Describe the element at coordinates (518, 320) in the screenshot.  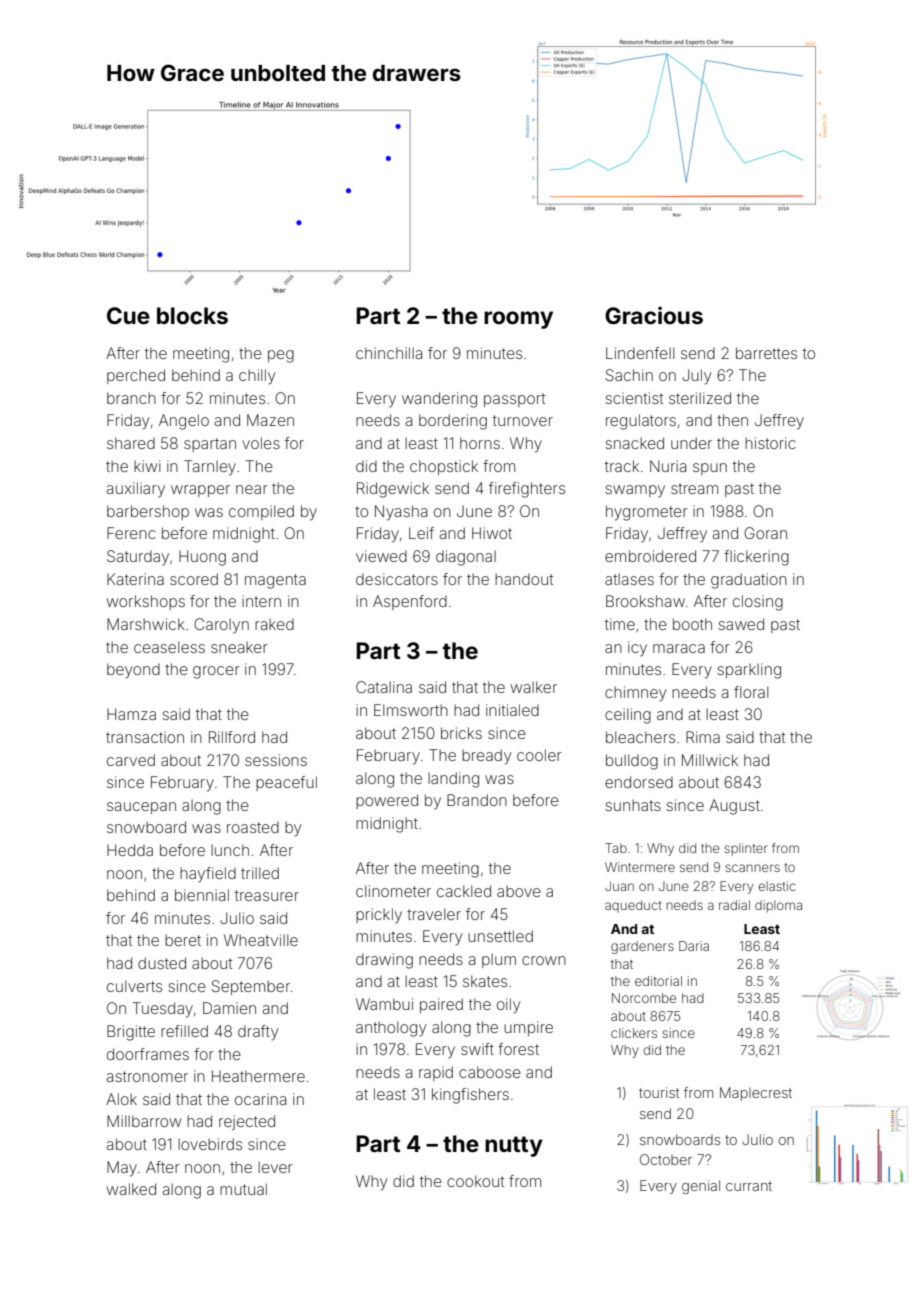
I see `roomy` at that location.
